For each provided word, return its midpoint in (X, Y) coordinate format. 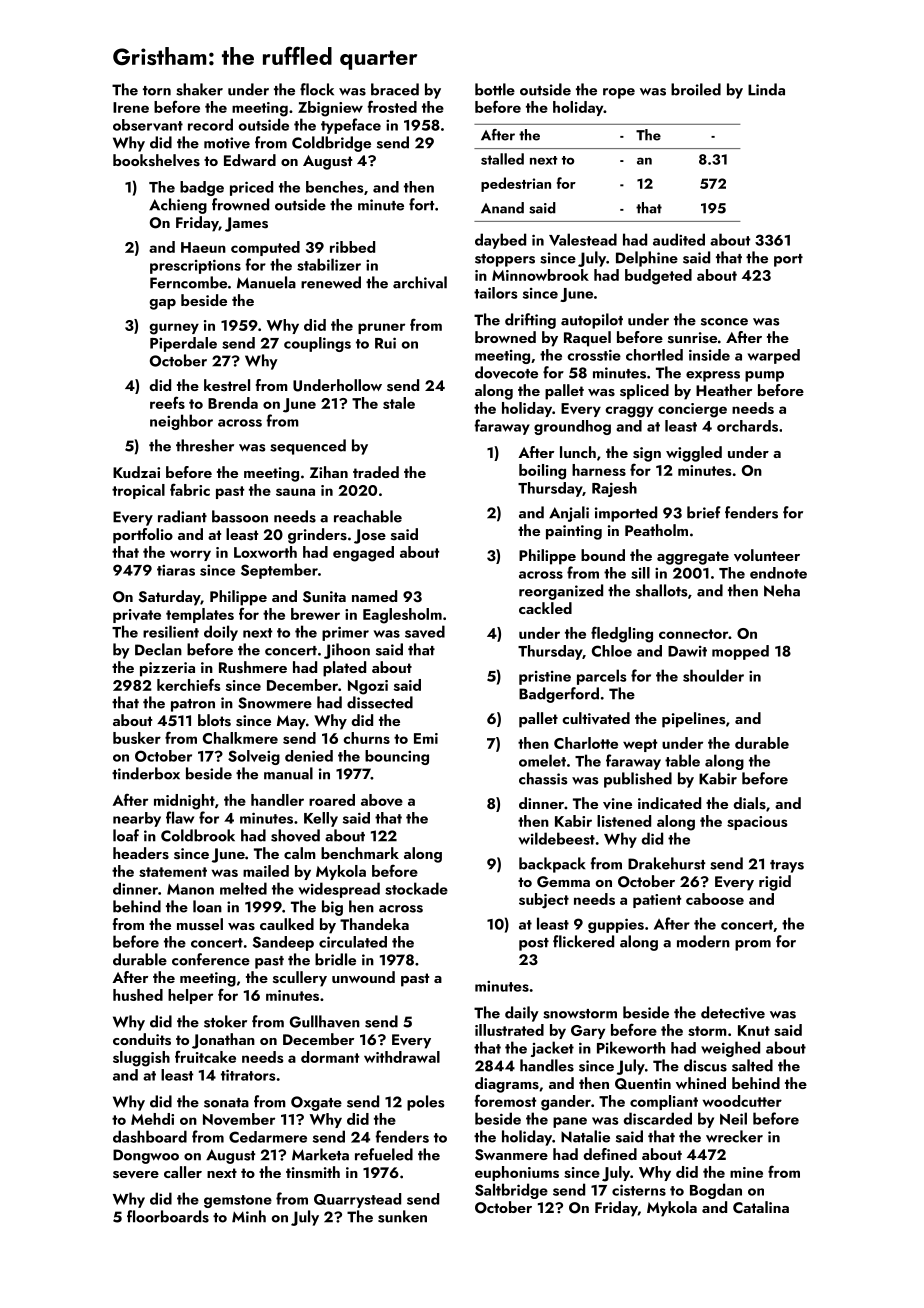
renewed (331, 282)
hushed (138, 995)
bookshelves (156, 160)
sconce (724, 322)
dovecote (506, 372)
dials (749, 803)
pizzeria (167, 669)
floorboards (168, 1216)
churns (366, 738)
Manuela (266, 282)
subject (544, 901)
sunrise (692, 338)
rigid (775, 883)
